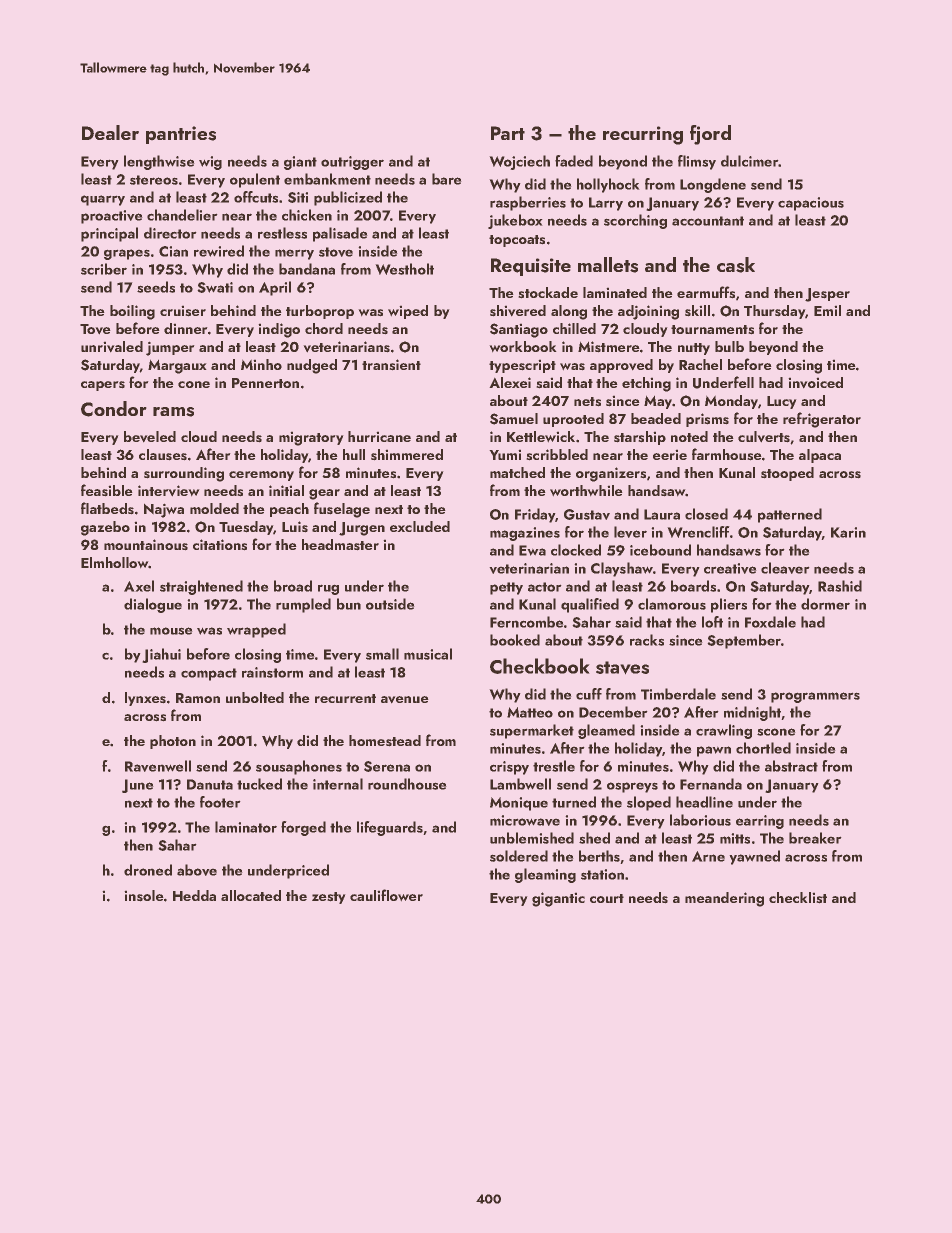 The image size is (952, 1233). Describe the element at coordinates (508, 133) in the screenshot. I see `Part` at that location.
